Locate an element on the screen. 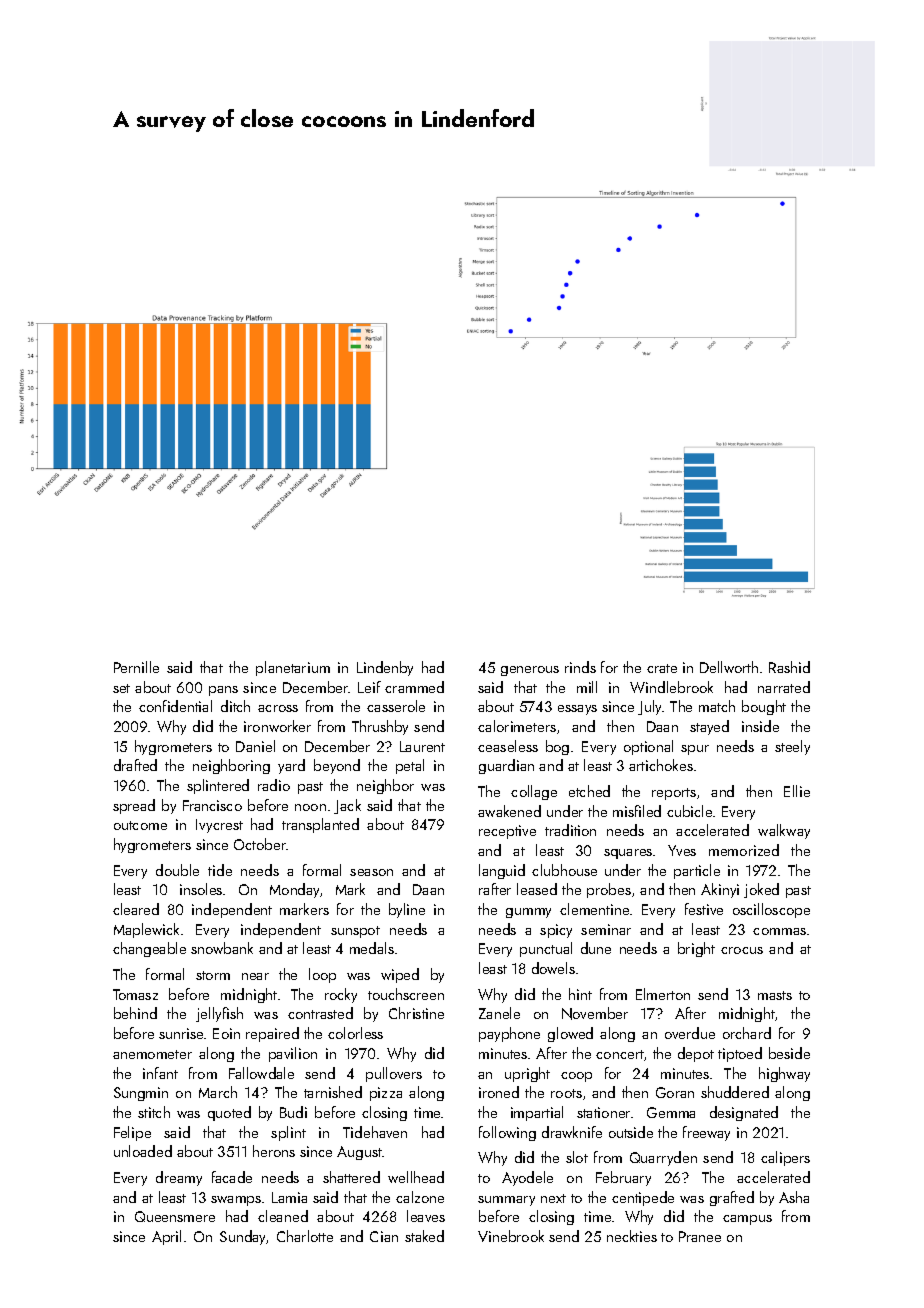 This screenshot has width=924, height=1308. double is located at coordinates (177, 870).
